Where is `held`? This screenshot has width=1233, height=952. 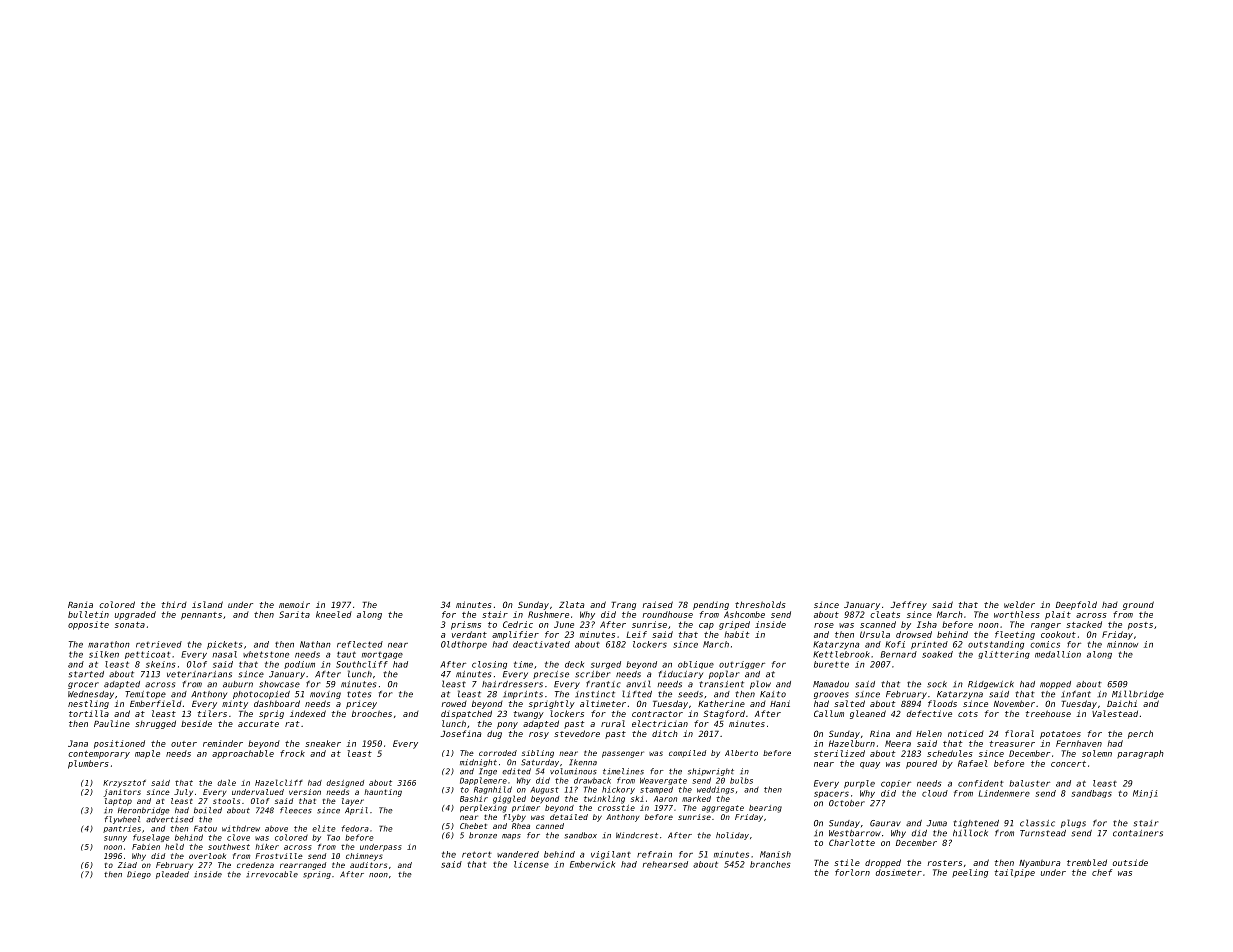
held is located at coordinates (174, 846).
